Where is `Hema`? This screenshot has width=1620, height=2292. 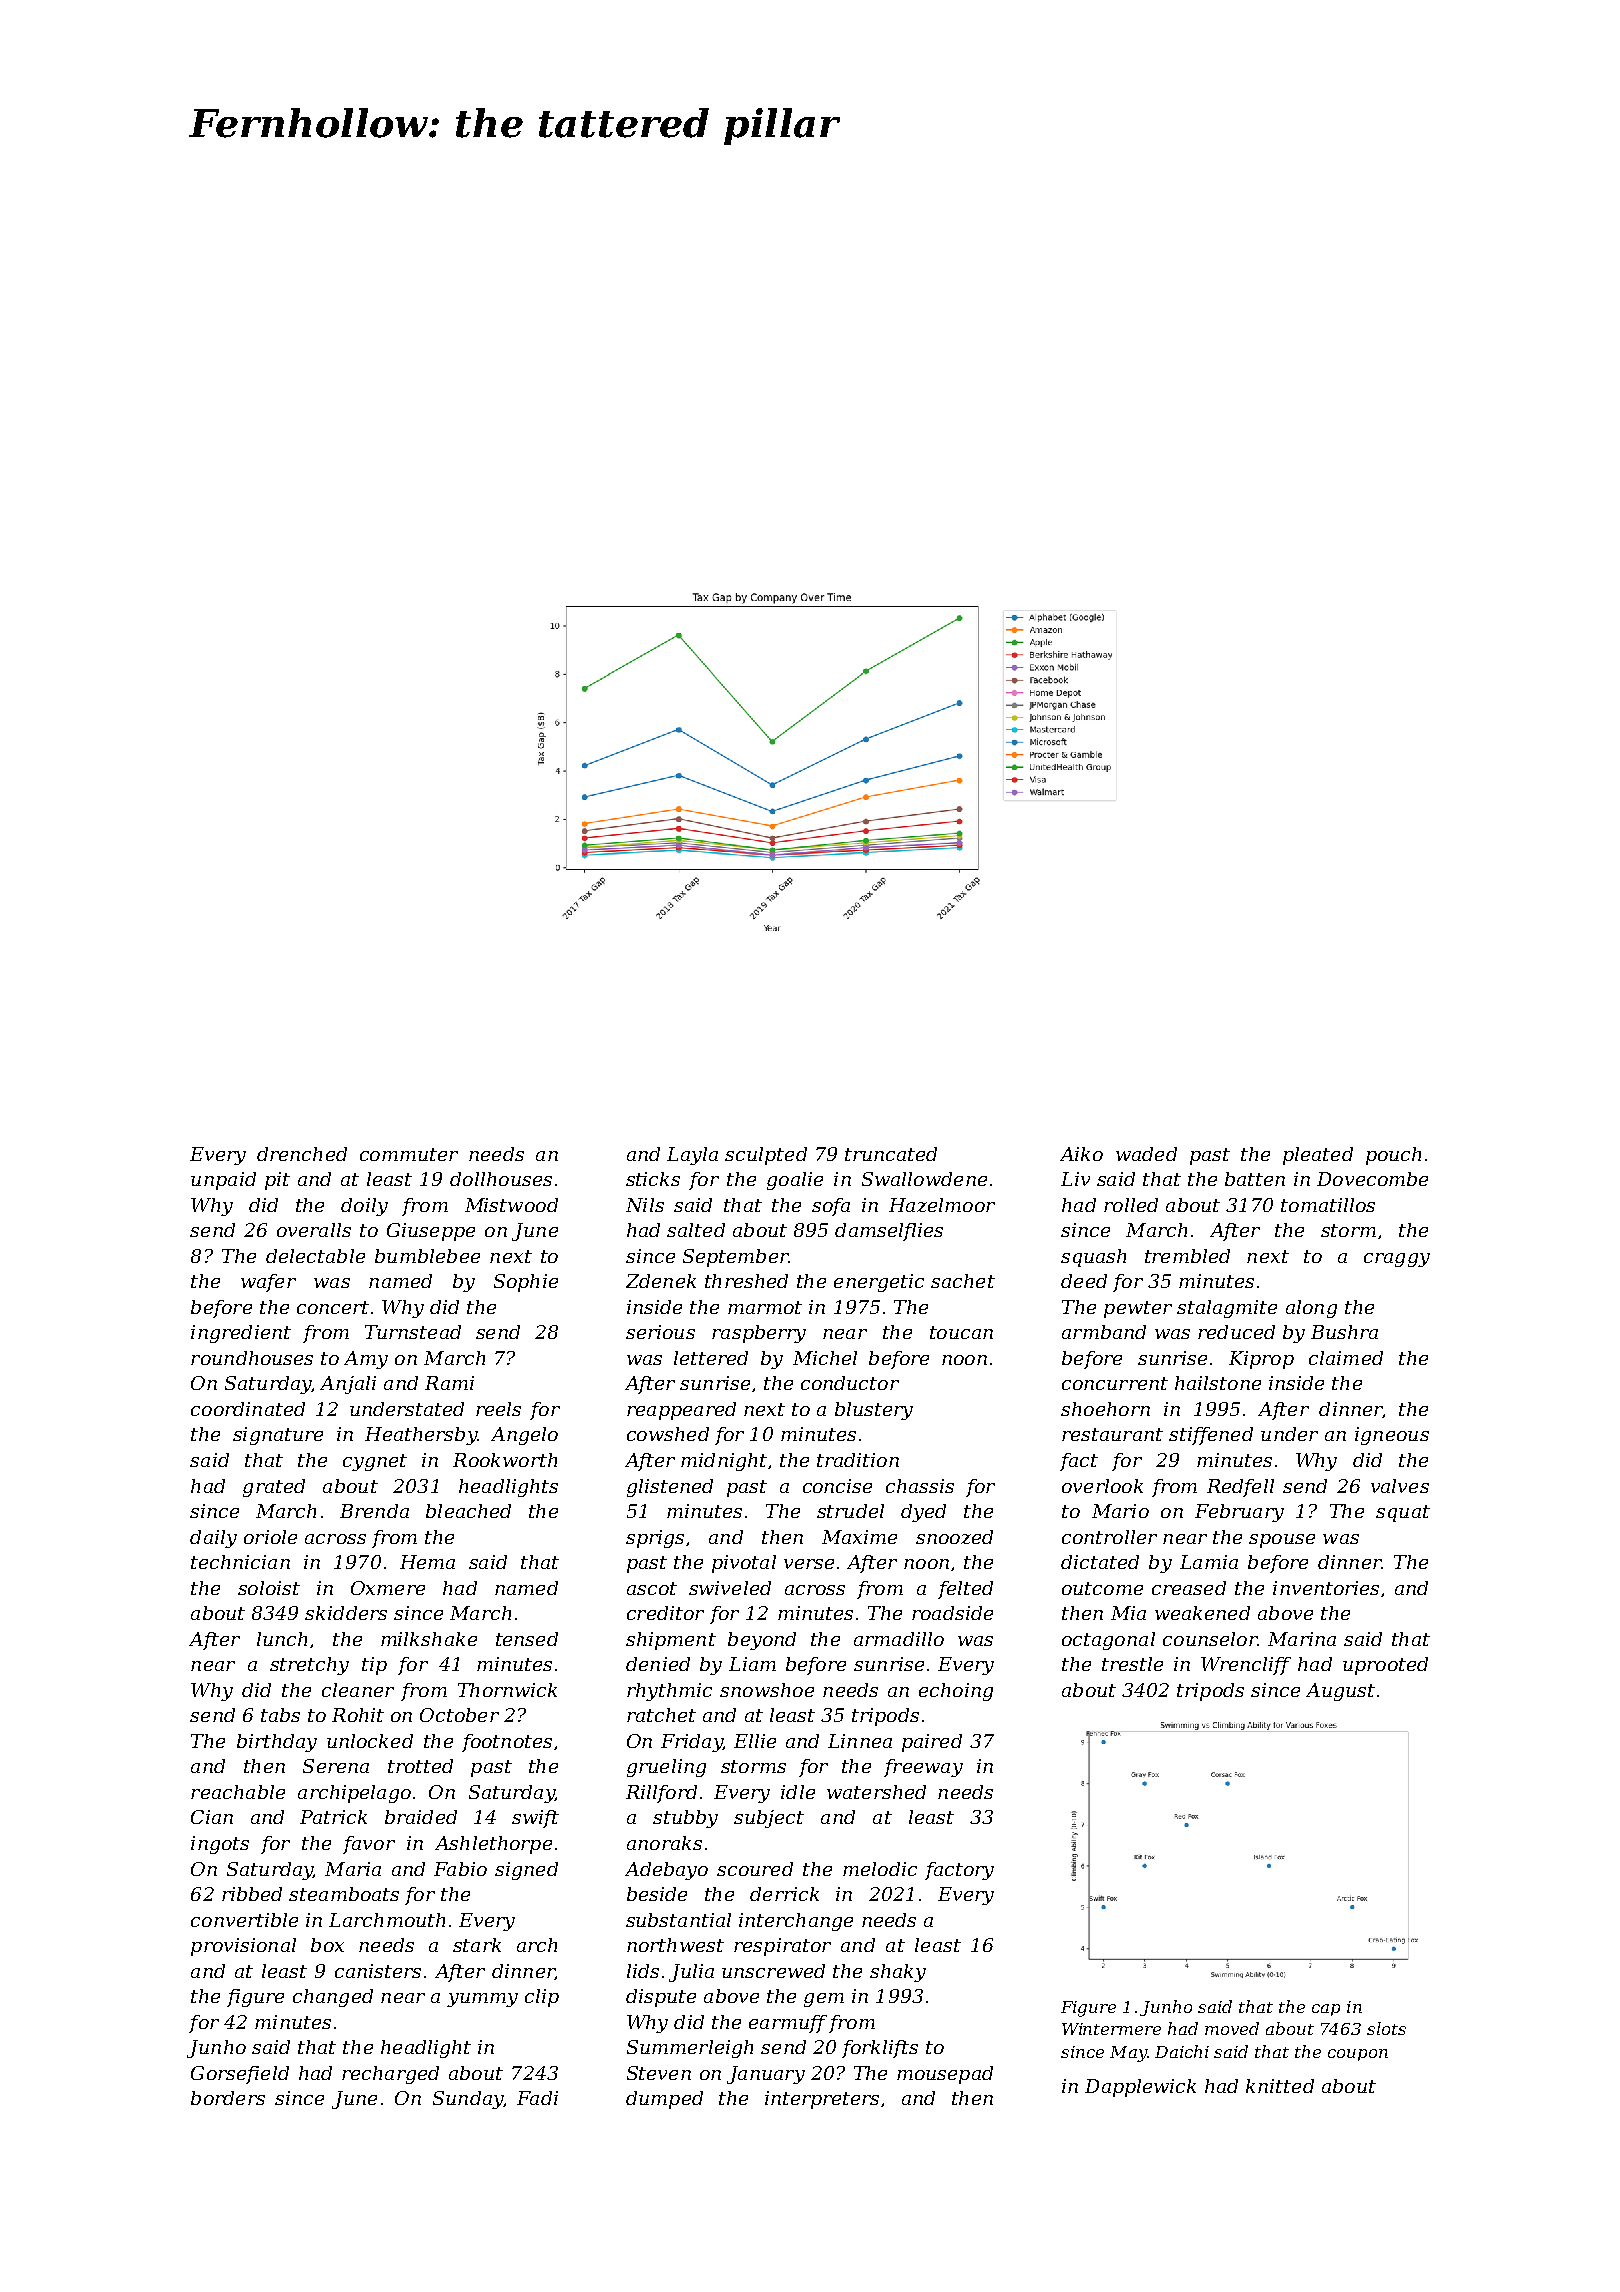
Hema is located at coordinates (427, 1562).
